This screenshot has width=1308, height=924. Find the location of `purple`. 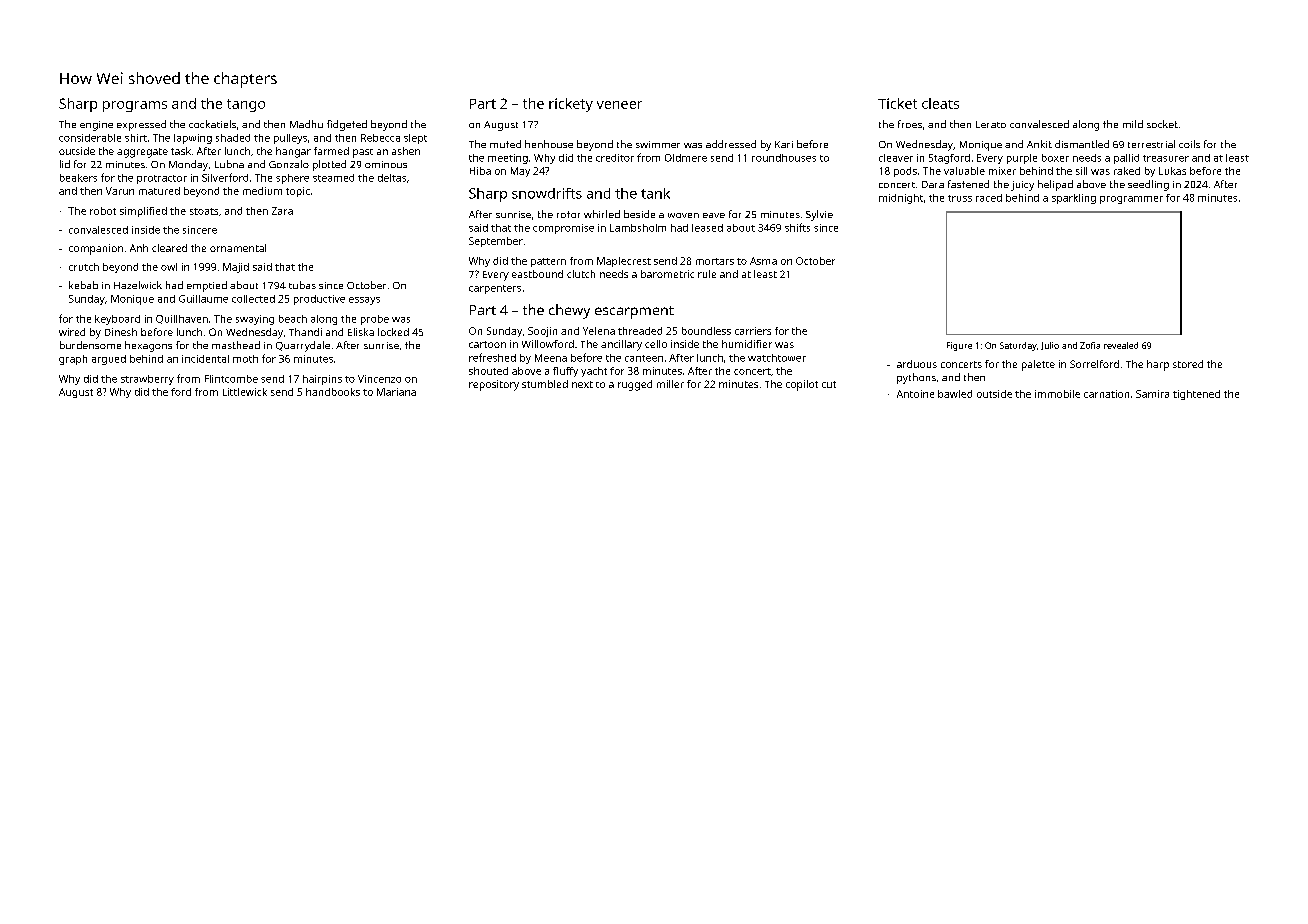

purple is located at coordinates (1022, 159).
